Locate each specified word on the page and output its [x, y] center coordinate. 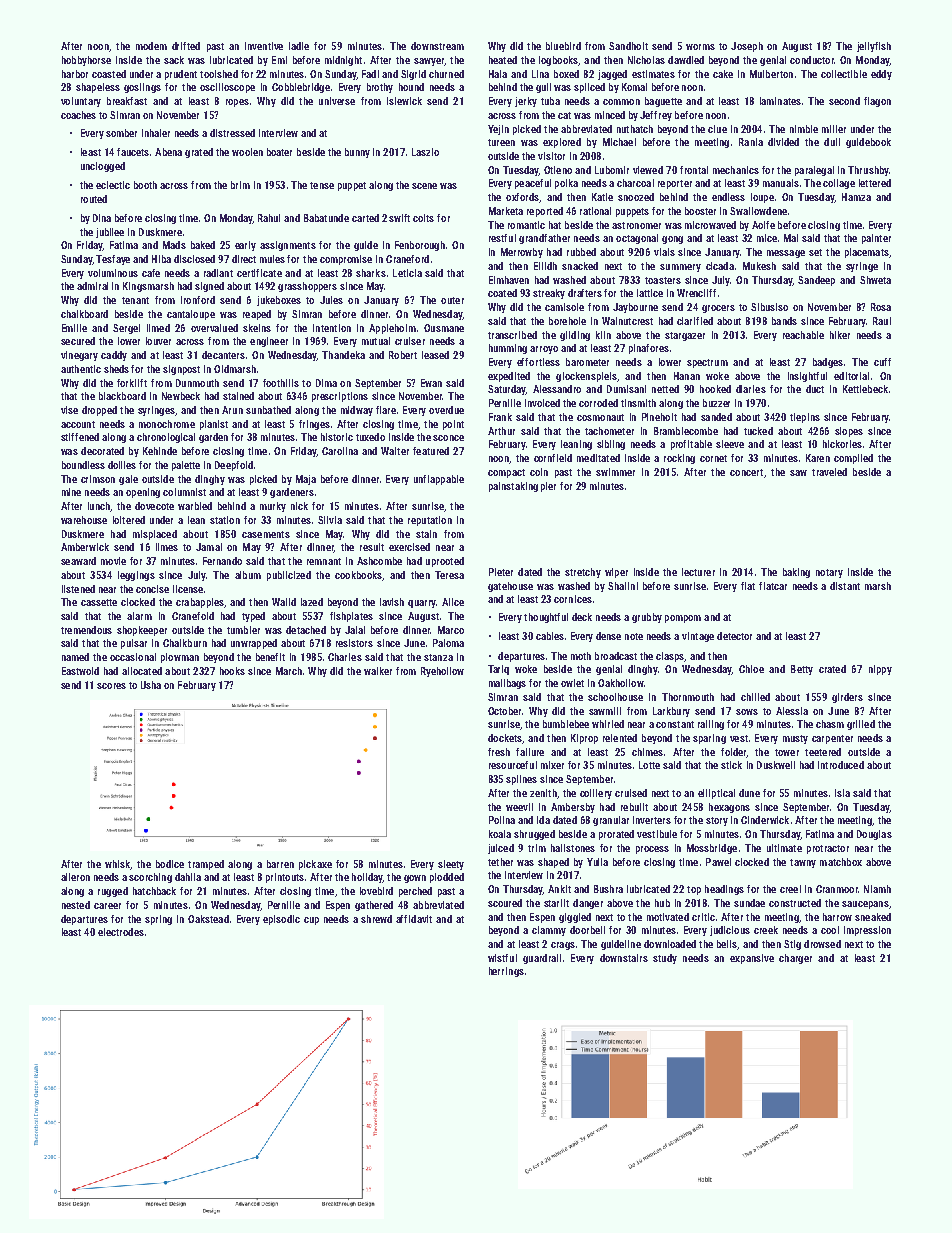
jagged [612, 75]
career [107, 906]
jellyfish [874, 47]
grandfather [544, 239]
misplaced [155, 535]
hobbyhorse [86, 61]
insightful [807, 377]
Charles [345, 657]
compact [506, 473]
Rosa [881, 307]
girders [847, 698]
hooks [232, 671]
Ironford [198, 300]
